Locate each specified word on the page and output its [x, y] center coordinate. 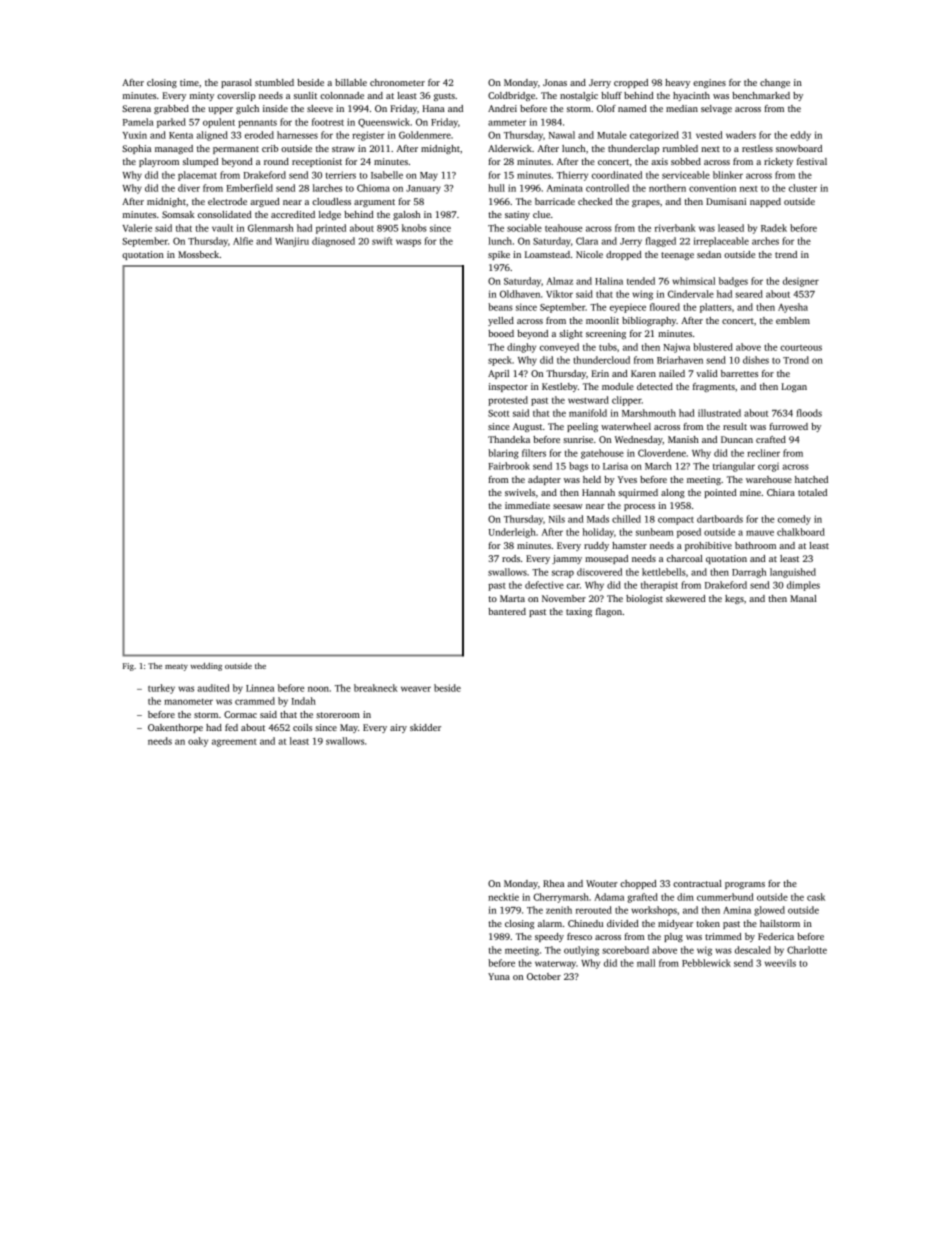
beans [500, 307]
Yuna [499, 976]
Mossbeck [199, 254]
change [775, 83]
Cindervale [691, 294]
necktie [503, 897]
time [189, 82]
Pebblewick [706, 963]
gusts [444, 97]
